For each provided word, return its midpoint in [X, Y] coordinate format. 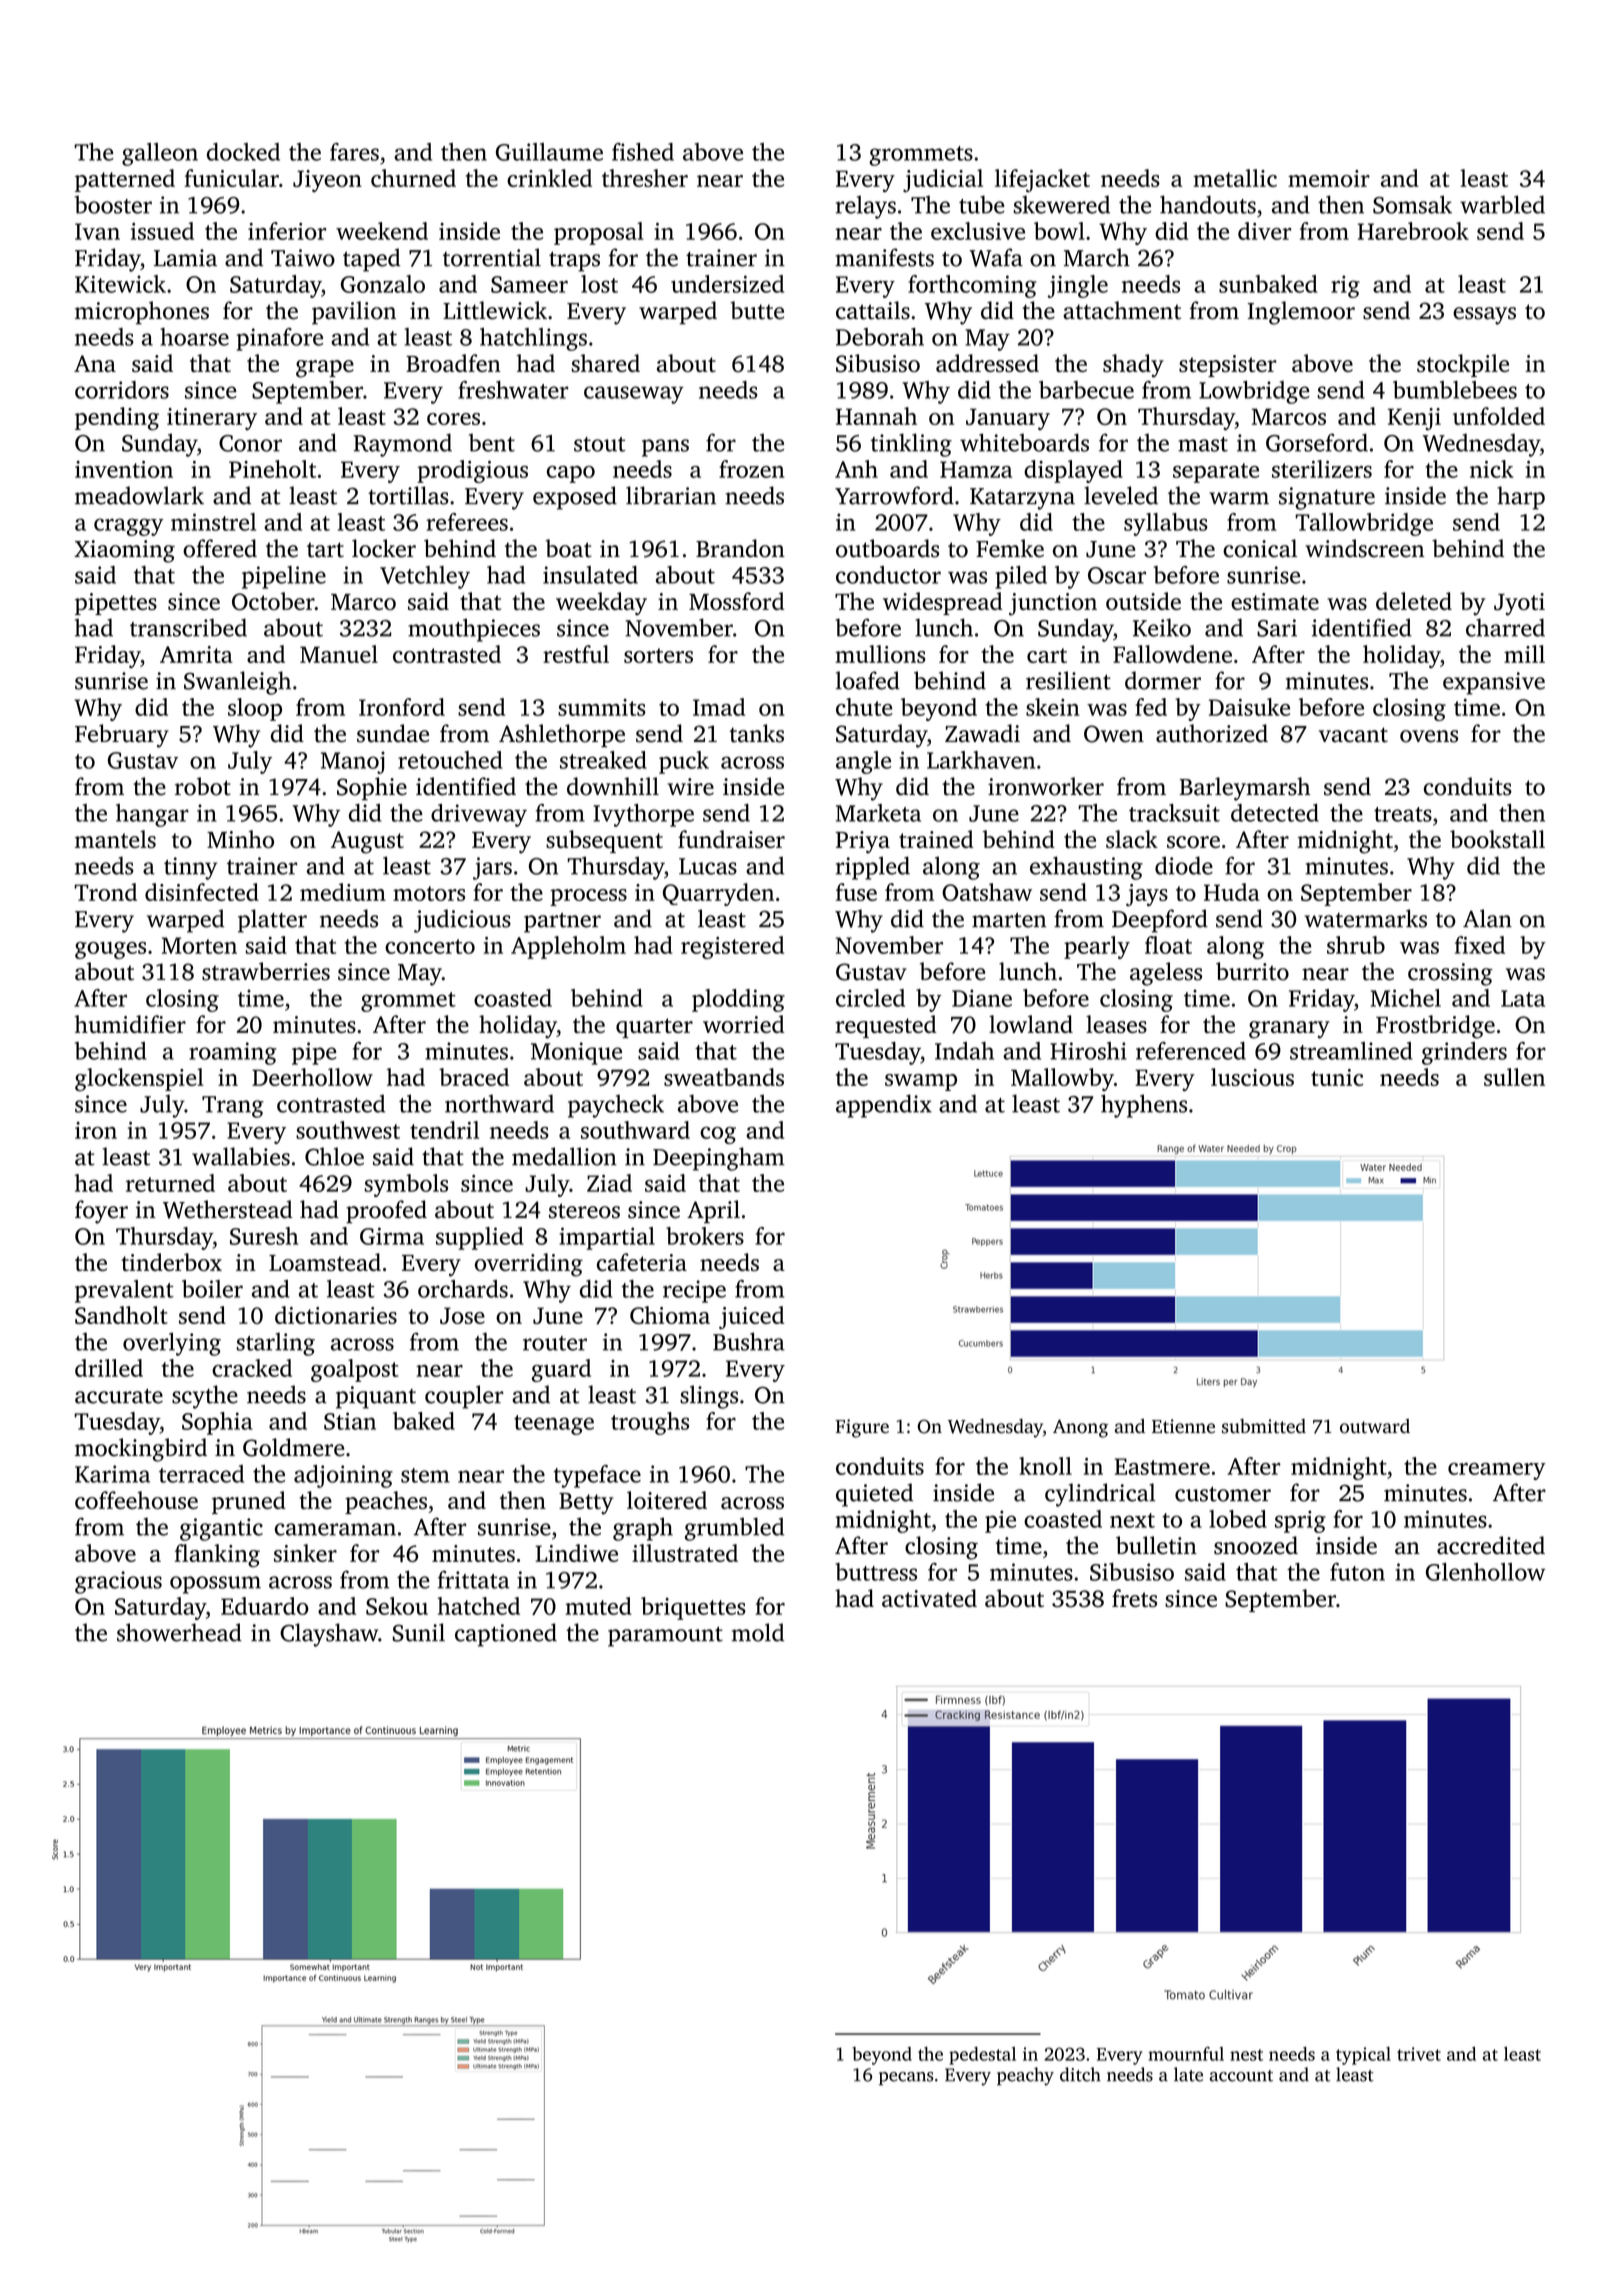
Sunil [419, 1632]
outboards [887, 548]
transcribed [188, 627]
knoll [1045, 1466]
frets [1134, 1598]
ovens [1429, 736]
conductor [888, 575]
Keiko [1162, 627]
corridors [122, 390]
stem [425, 1475]
